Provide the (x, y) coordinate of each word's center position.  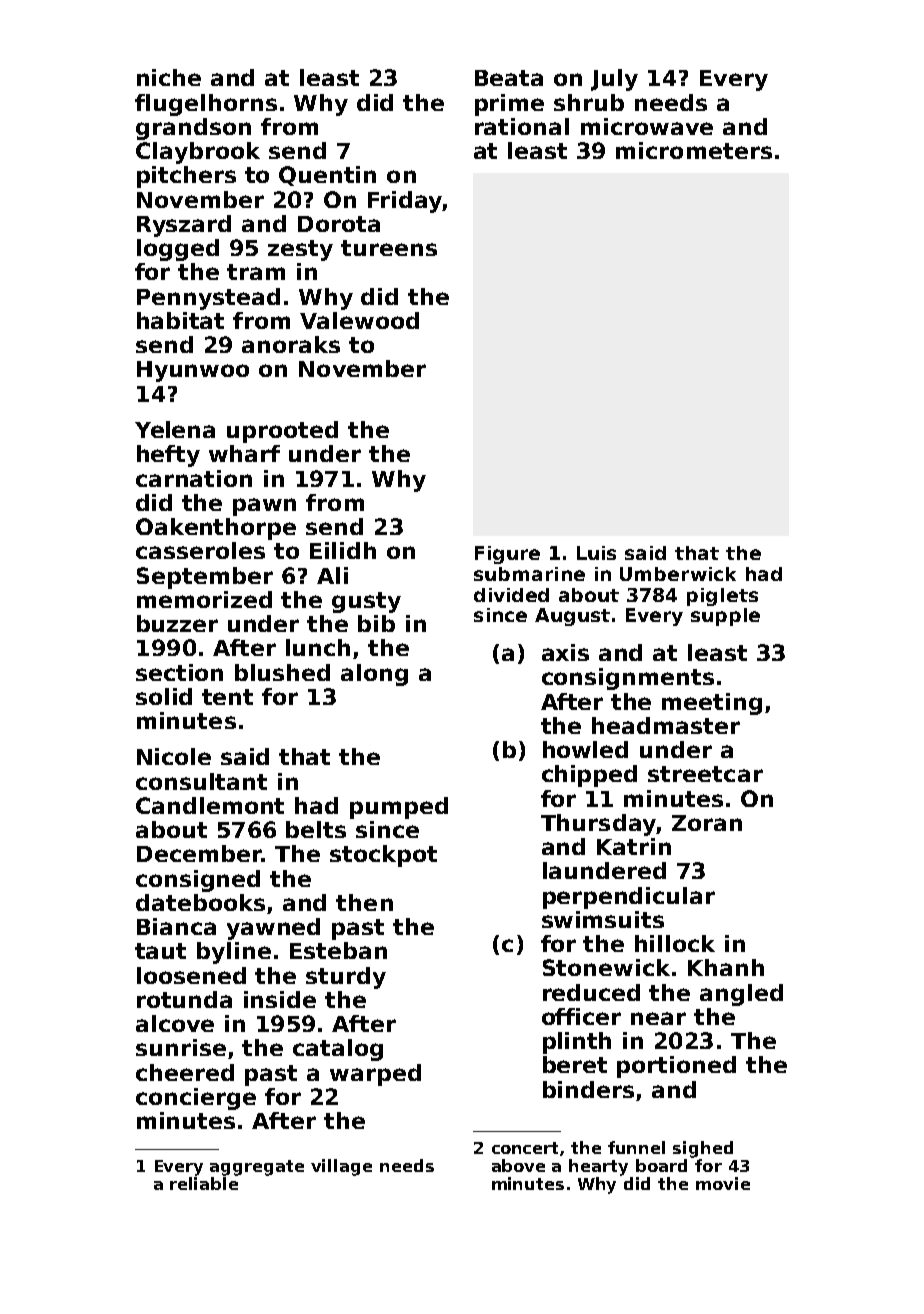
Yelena (175, 429)
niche (169, 77)
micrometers (694, 150)
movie (723, 1183)
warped (375, 1075)
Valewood (359, 320)
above (518, 1165)
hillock (675, 943)
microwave (647, 126)
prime (509, 105)
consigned (198, 881)
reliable (204, 1183)
